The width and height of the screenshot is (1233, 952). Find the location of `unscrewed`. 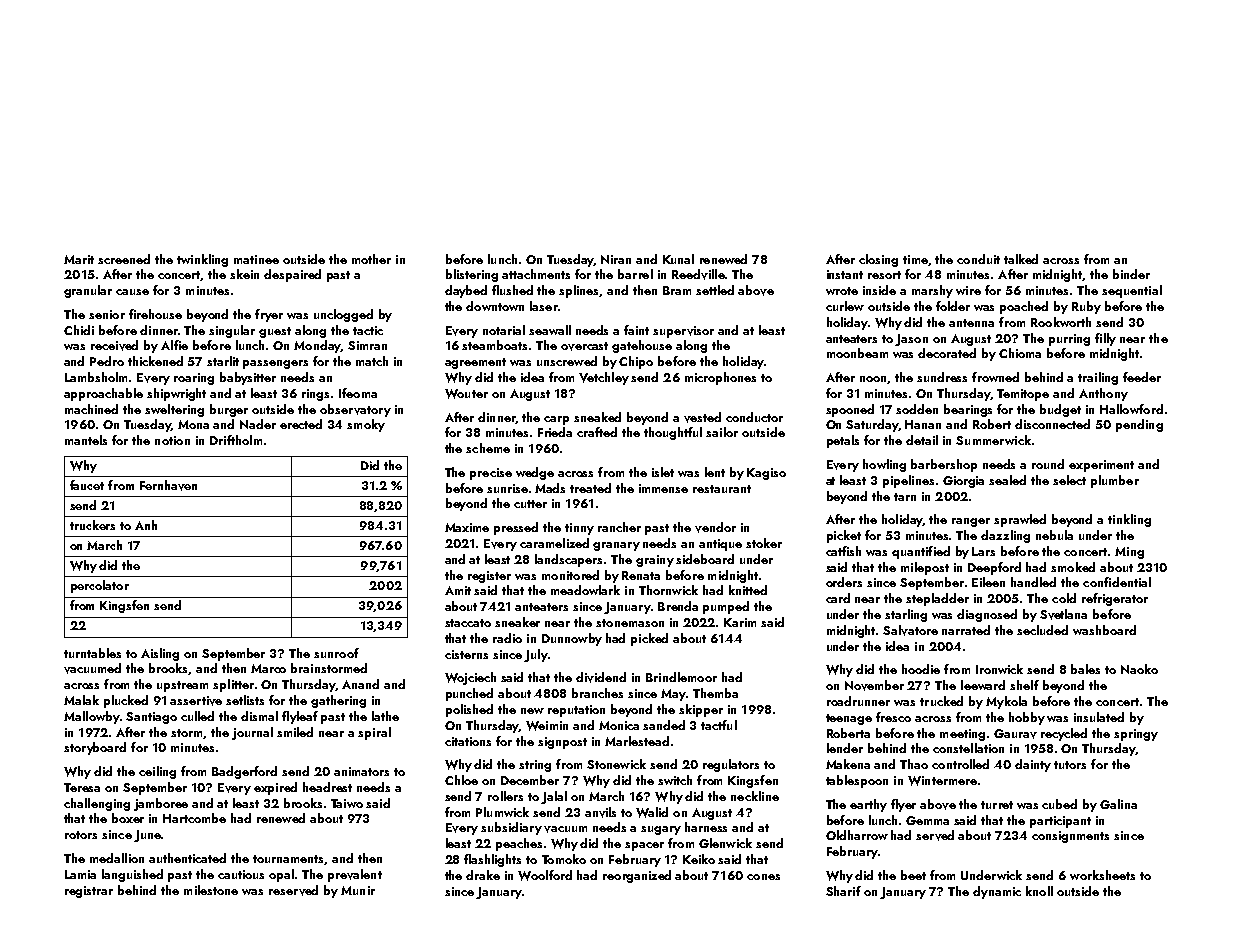

unscrewed is located at coordinates (567, 361).
